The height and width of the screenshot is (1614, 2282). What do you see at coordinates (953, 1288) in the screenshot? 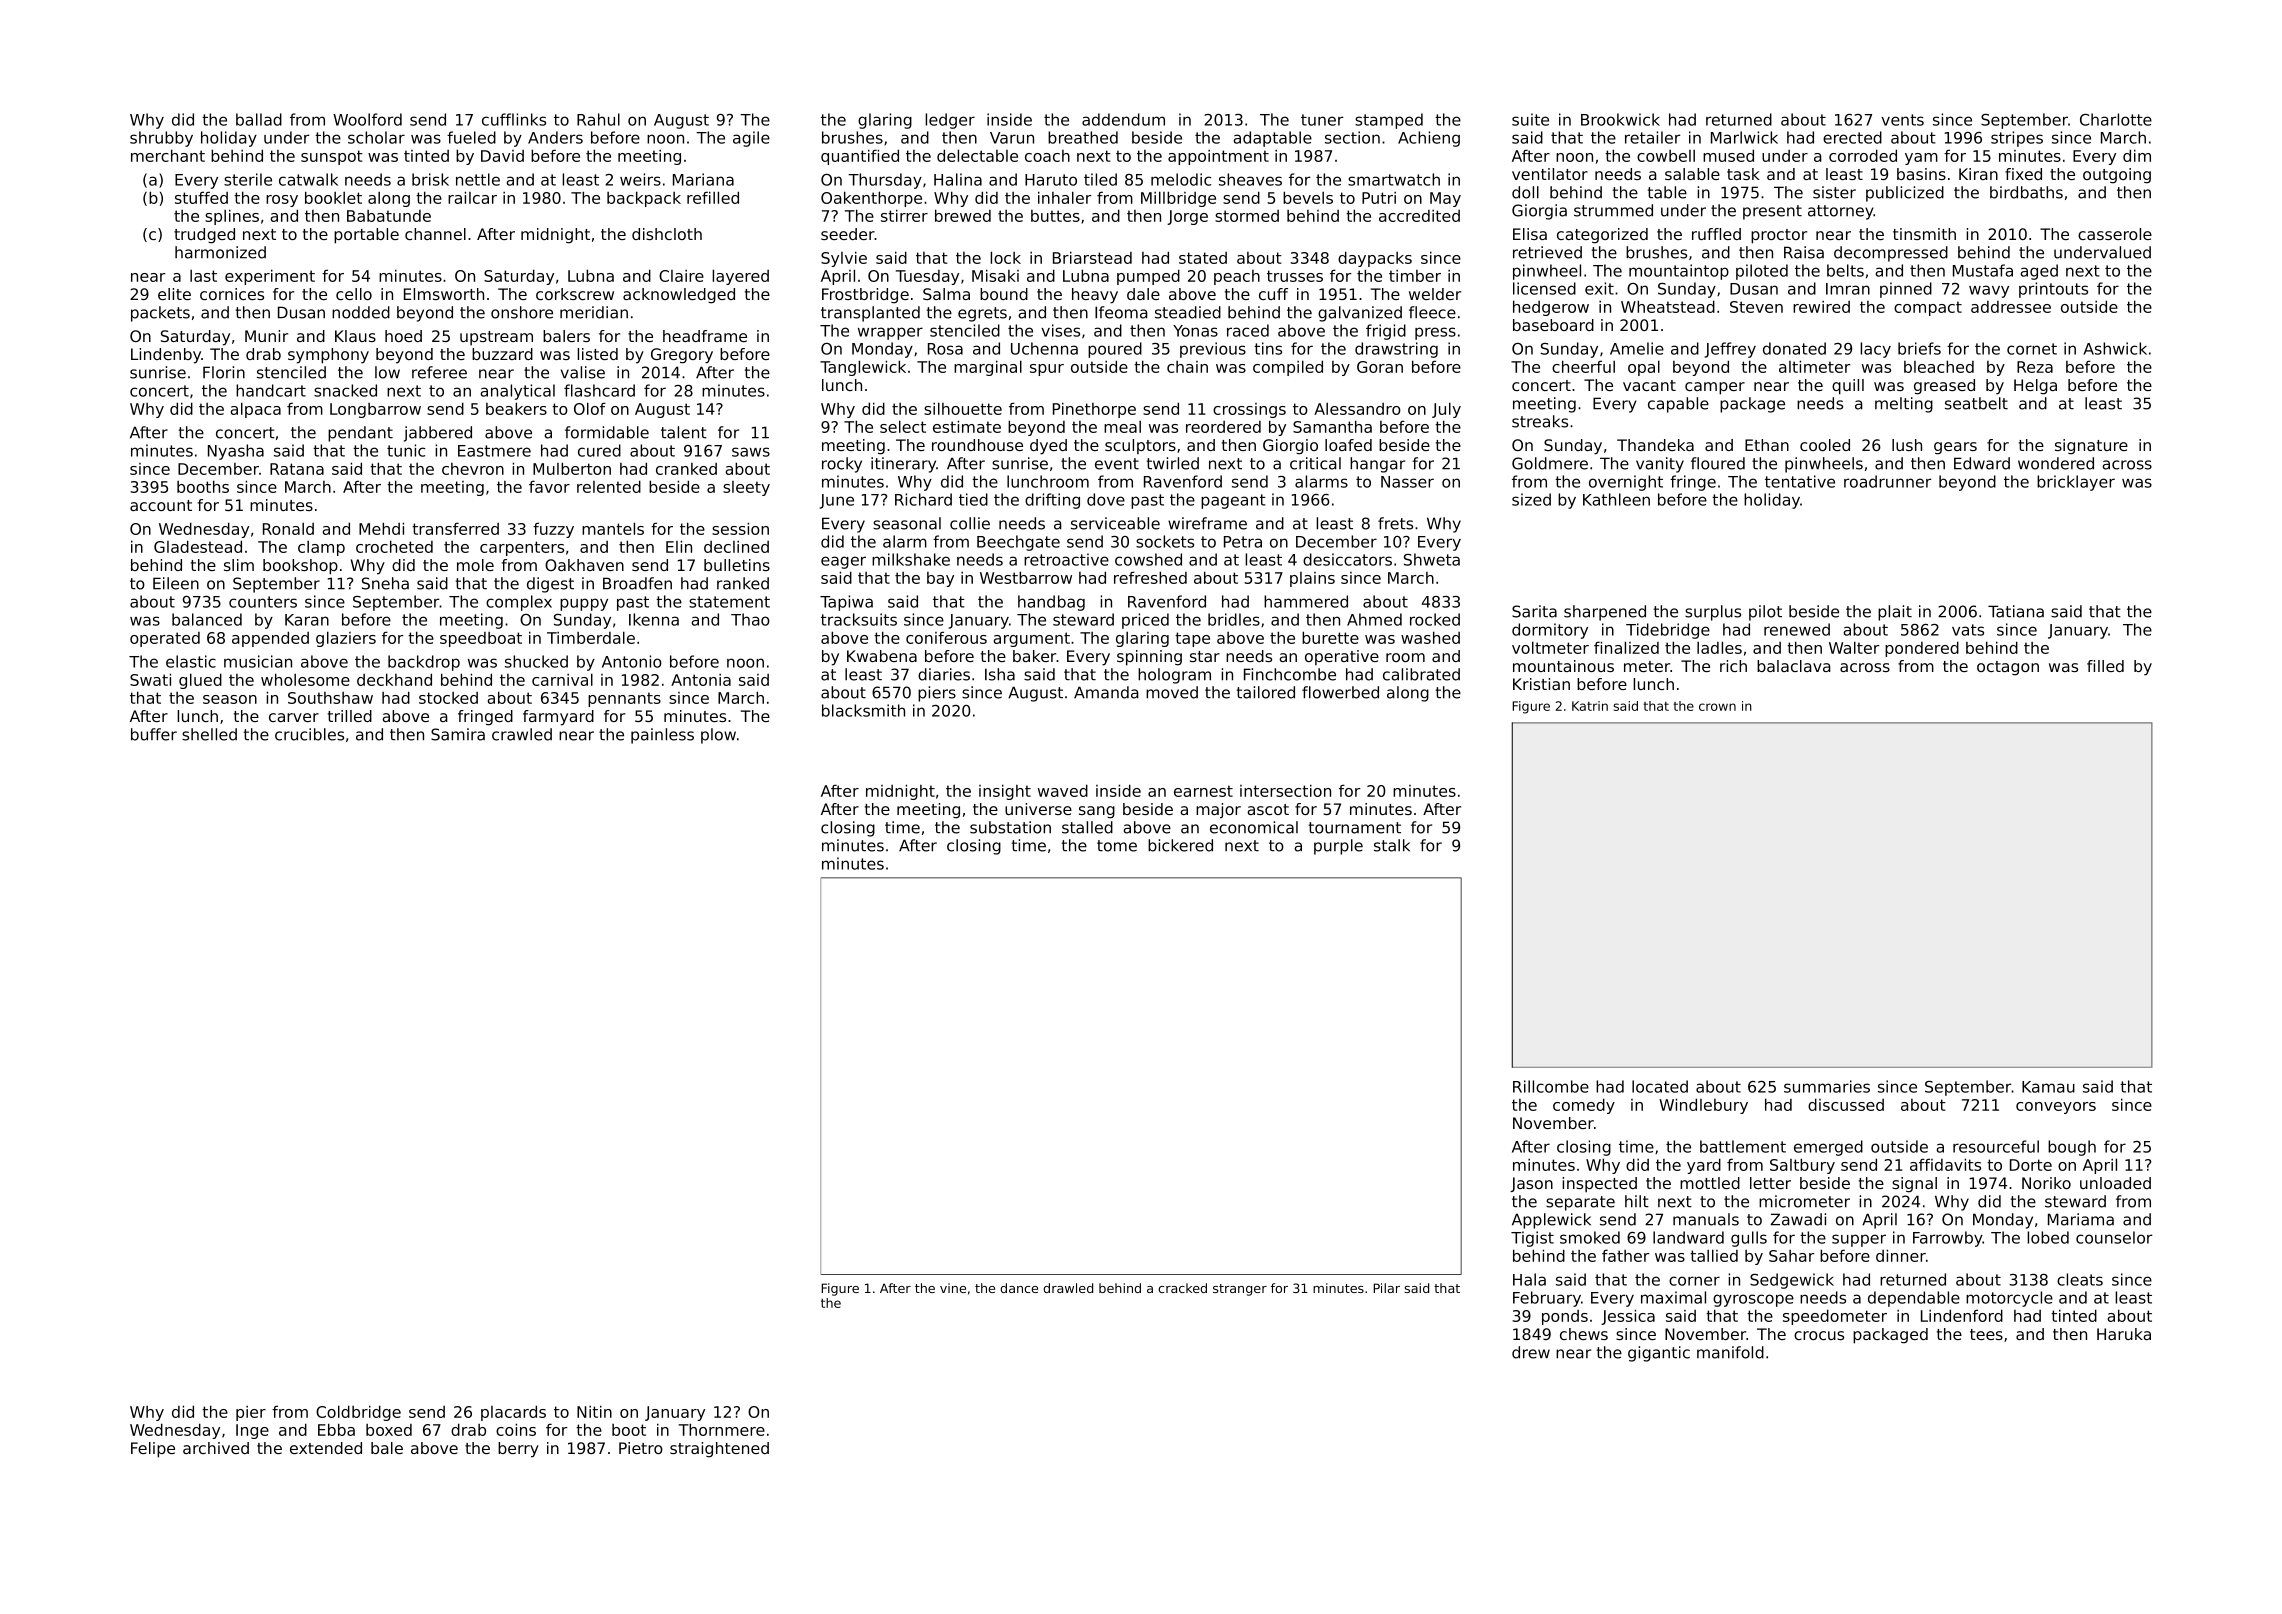
I see `vine` at bounding box center [953, 1288].
